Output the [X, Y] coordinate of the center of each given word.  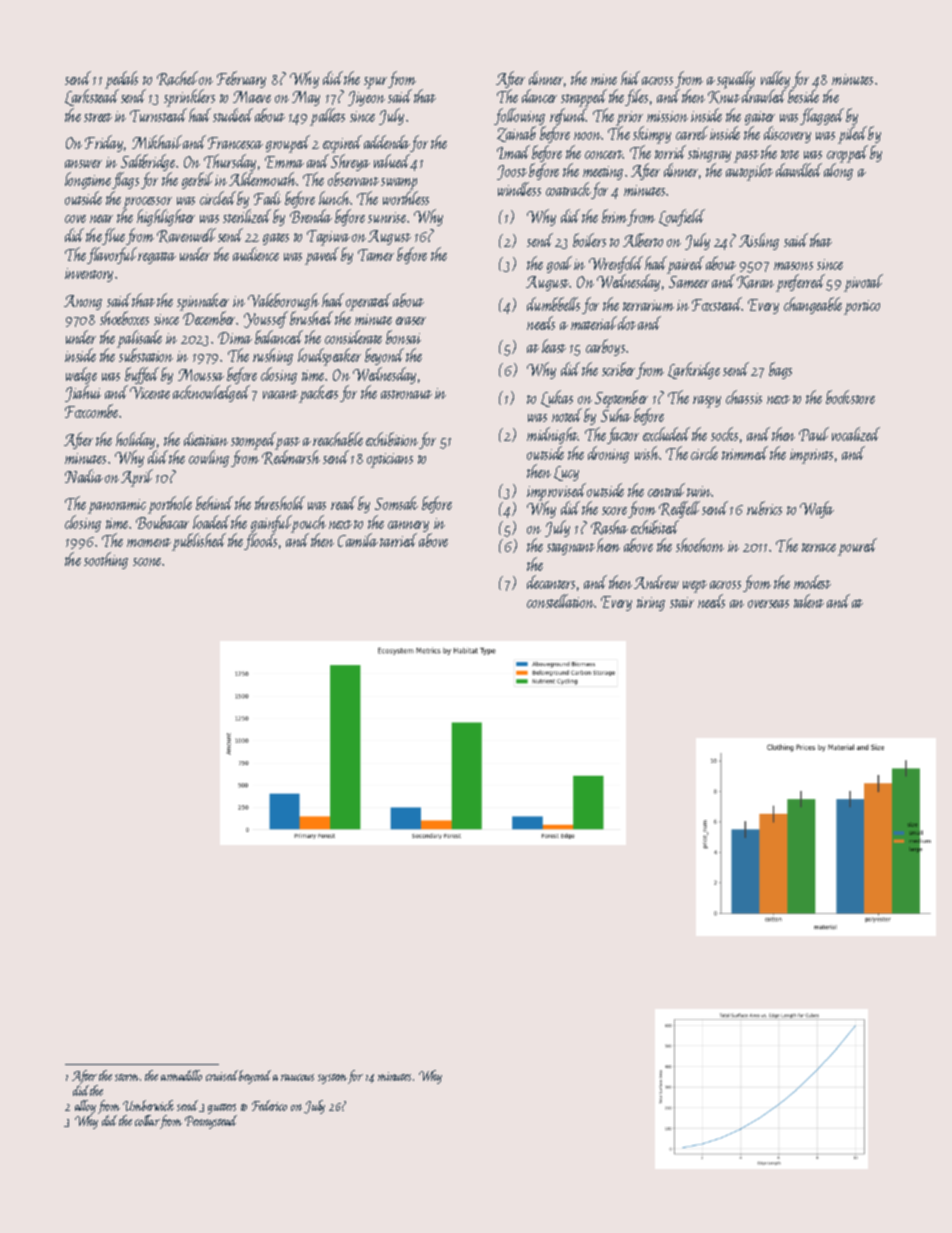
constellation [560, 601]
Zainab [516, 134]
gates [276, 239]
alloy [85, 1107]
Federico [269, 1105]
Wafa [817, 509]
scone [147, 562]
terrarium [648, 305]
